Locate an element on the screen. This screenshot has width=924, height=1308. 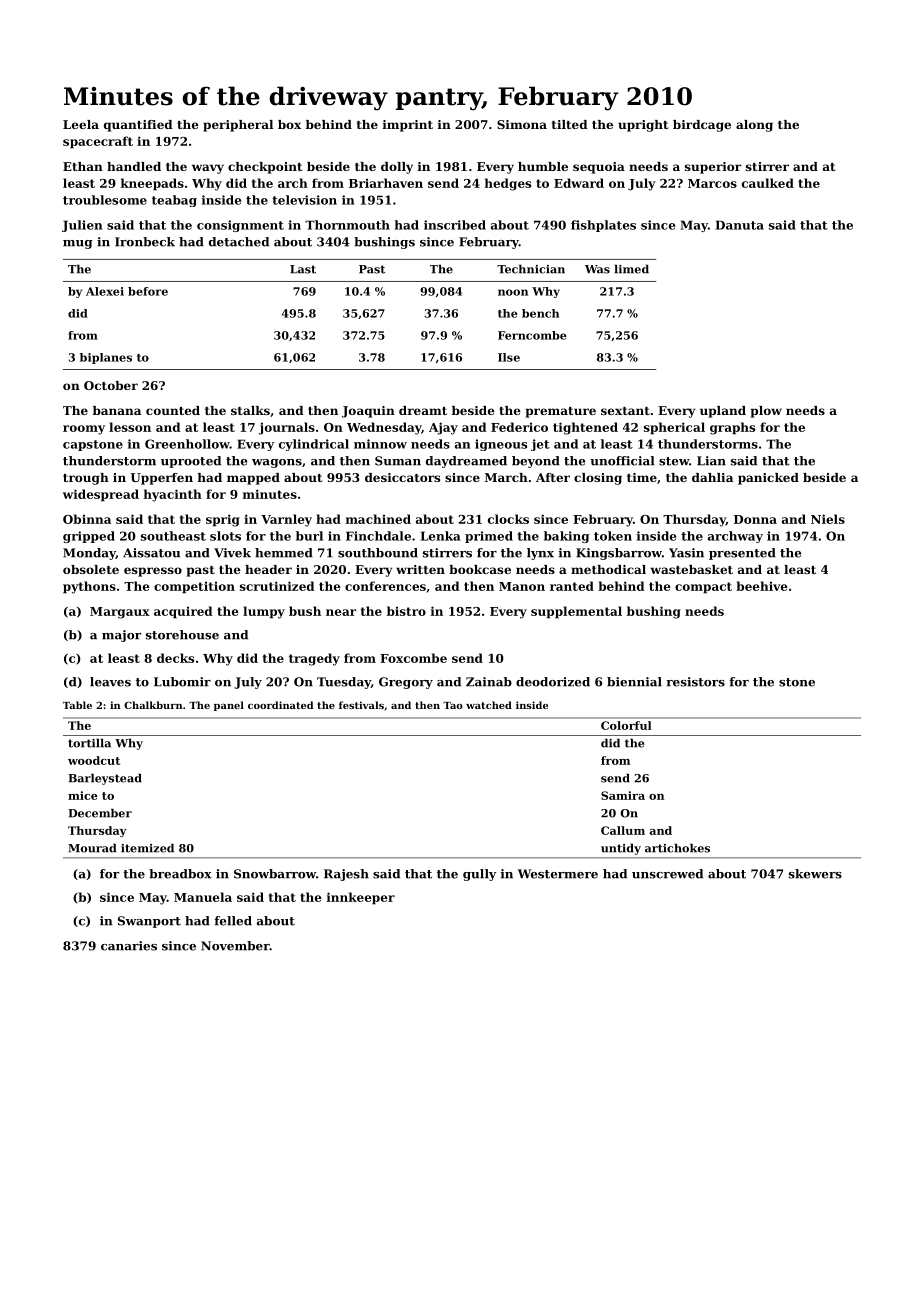
Mourad is located at coordinates (92, 848).
